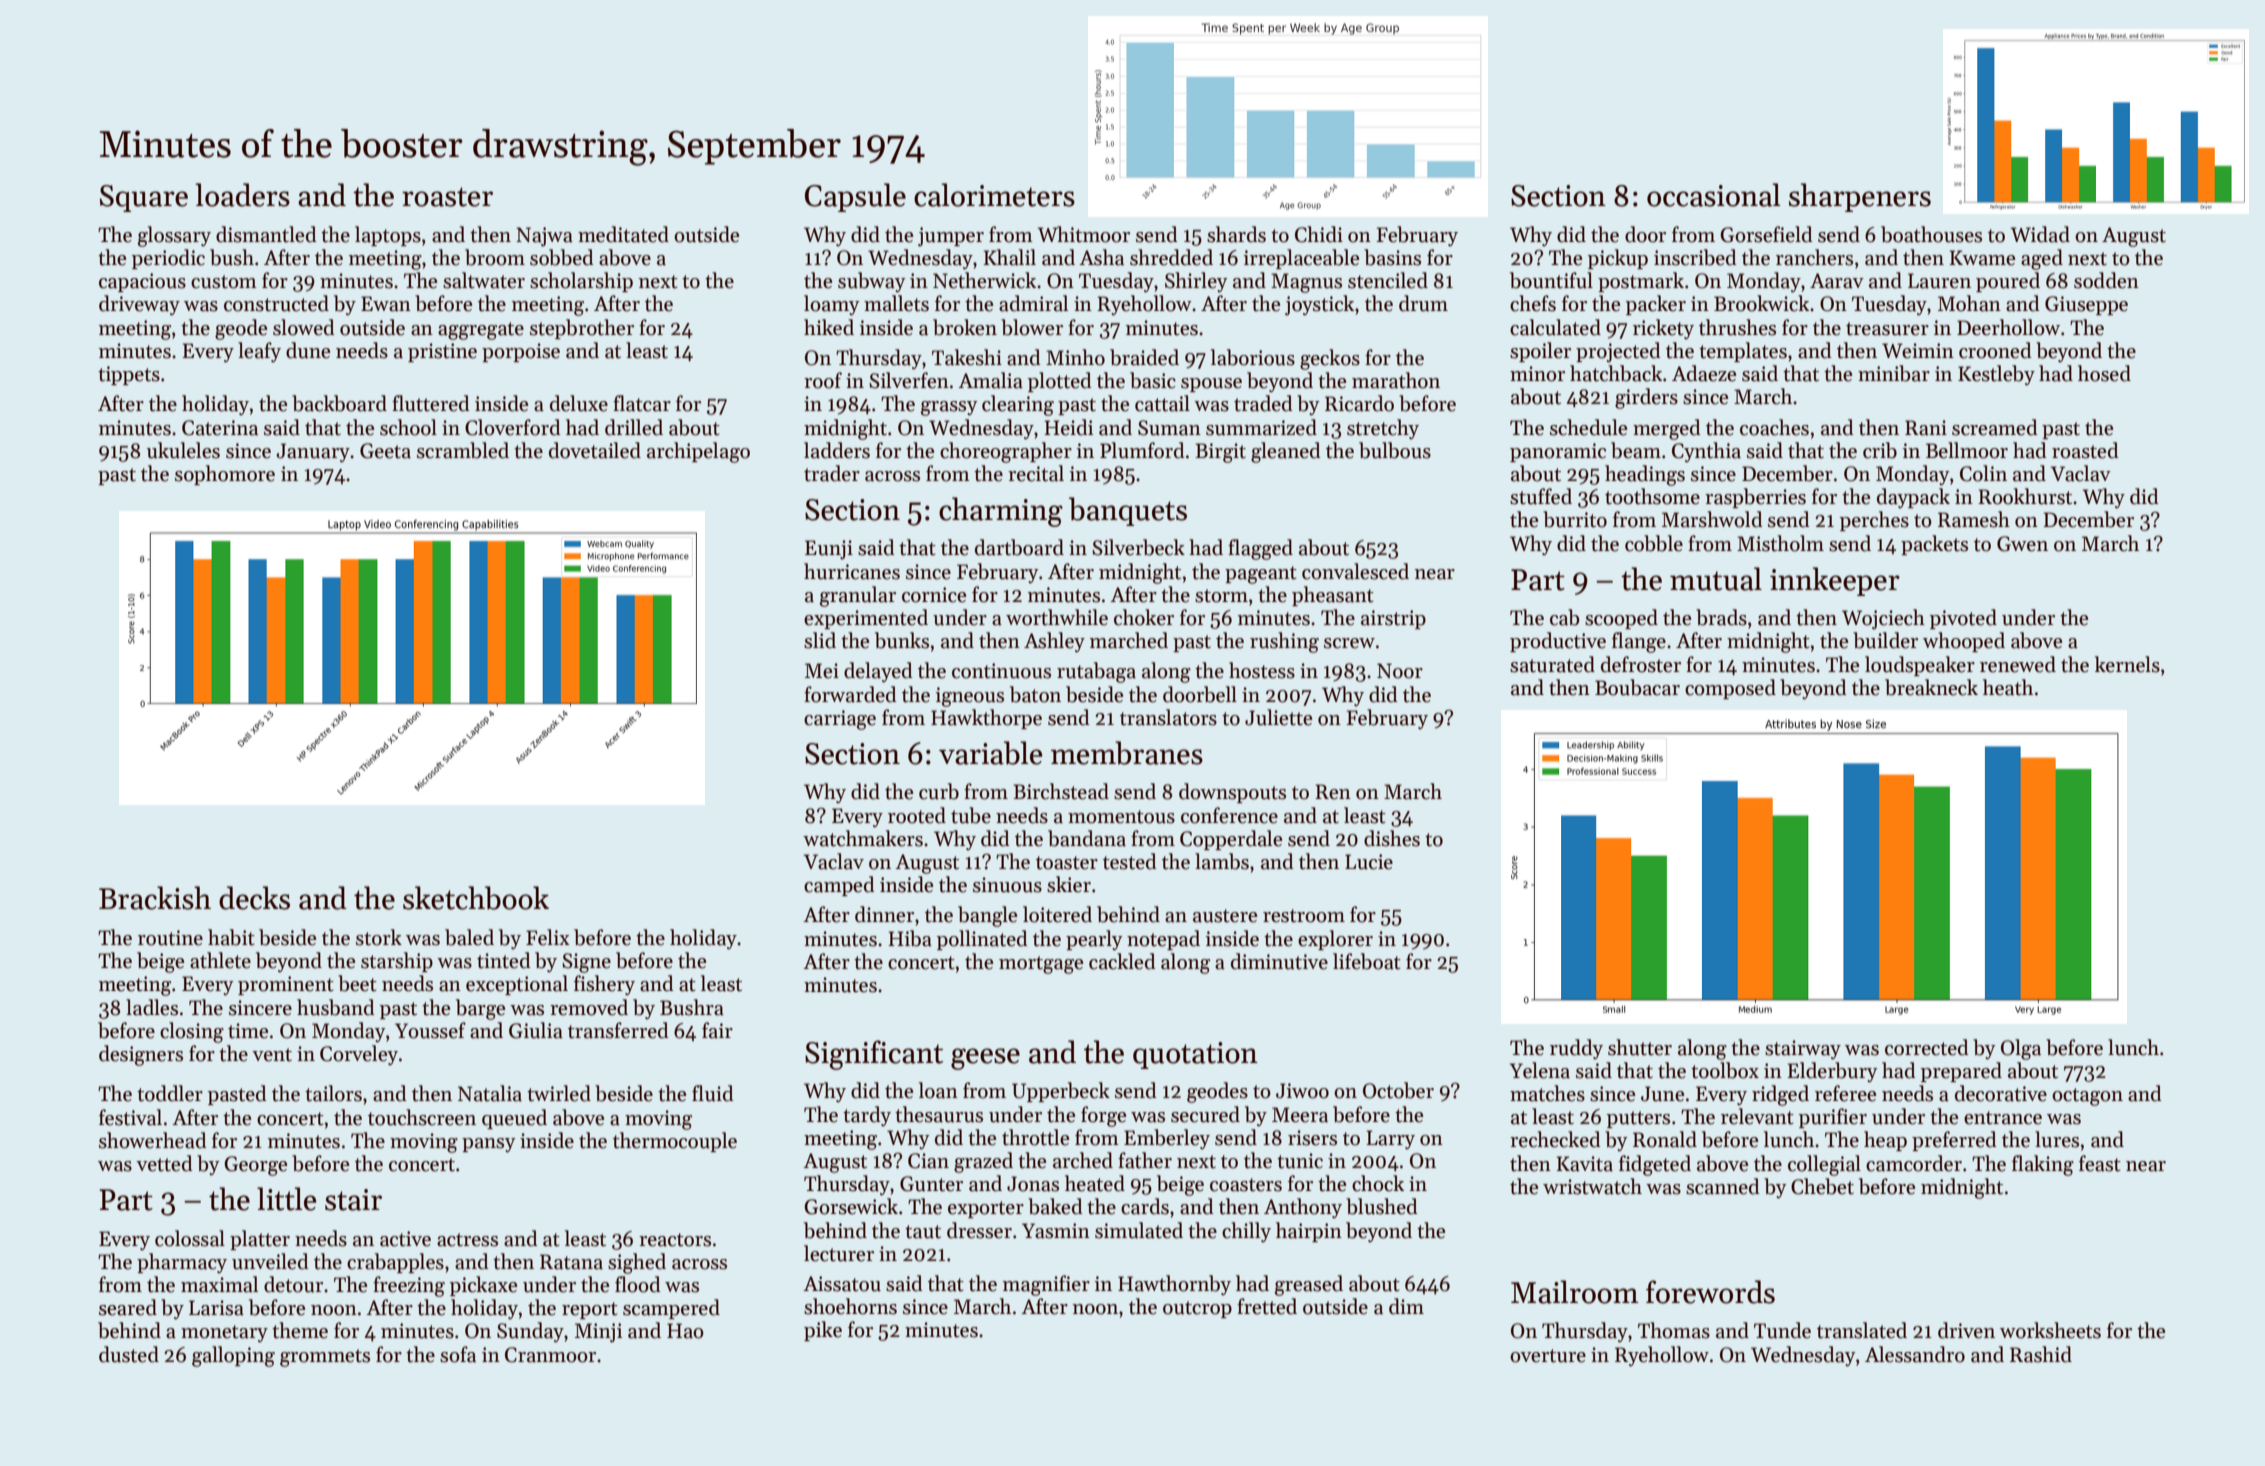 The image size is (2265, 1466). I want to click on Cranmoor, so click(550, 1355).
